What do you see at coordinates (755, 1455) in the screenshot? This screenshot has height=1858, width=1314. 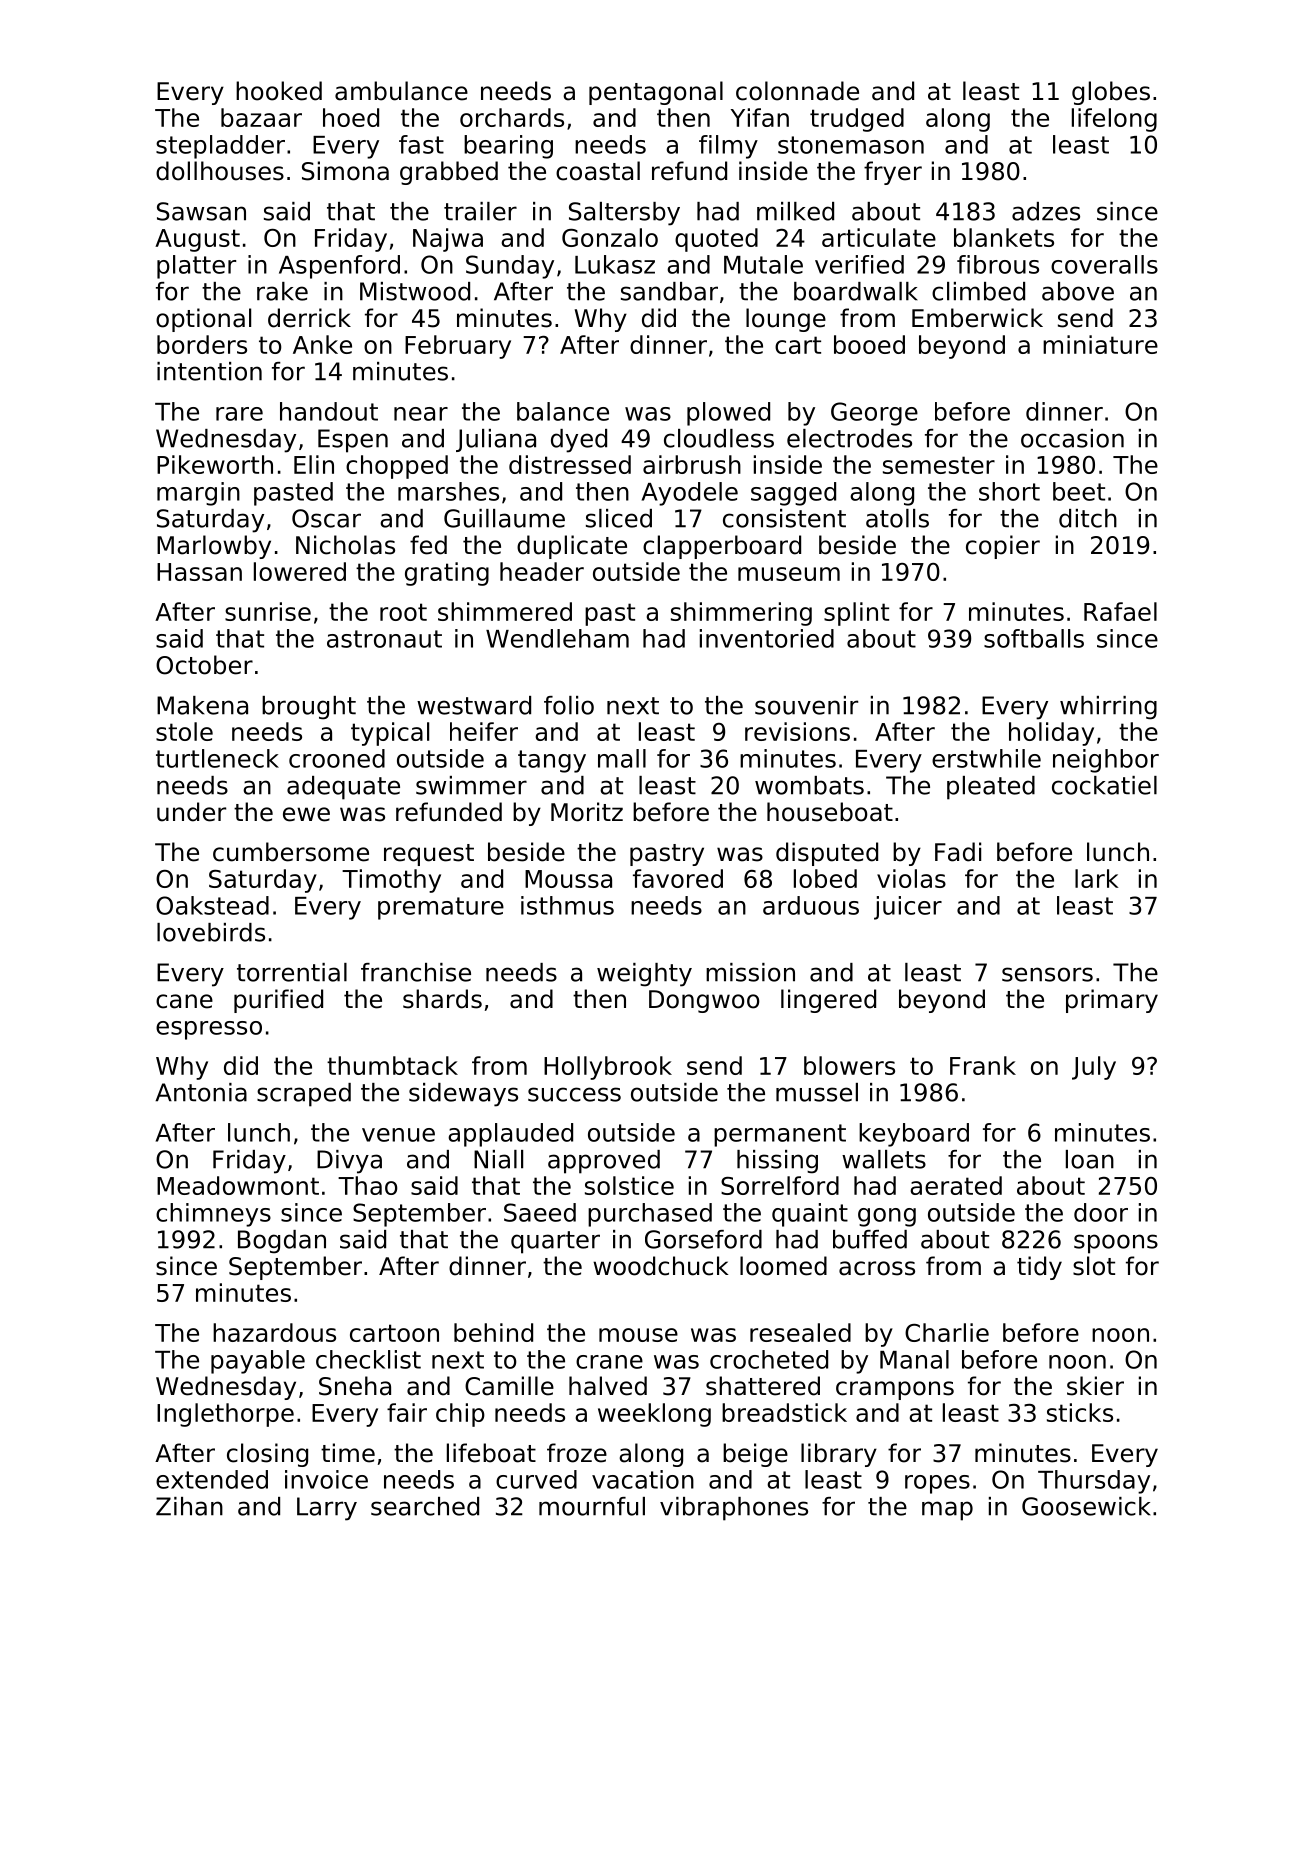 I see `beige` at bounding box center [755, 1455].
